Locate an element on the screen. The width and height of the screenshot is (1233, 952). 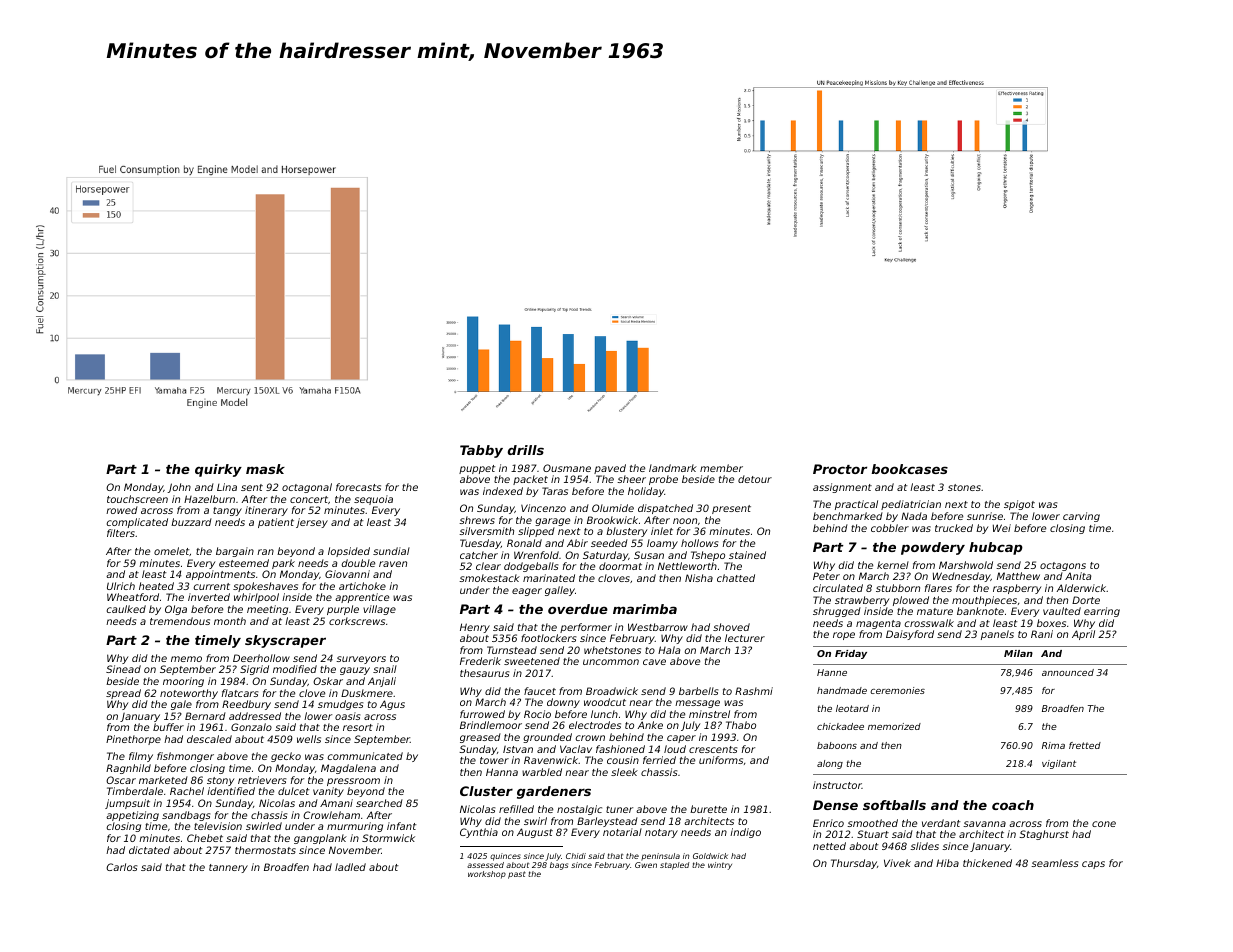
Hazelburn is located at coordinates (209, 499).
